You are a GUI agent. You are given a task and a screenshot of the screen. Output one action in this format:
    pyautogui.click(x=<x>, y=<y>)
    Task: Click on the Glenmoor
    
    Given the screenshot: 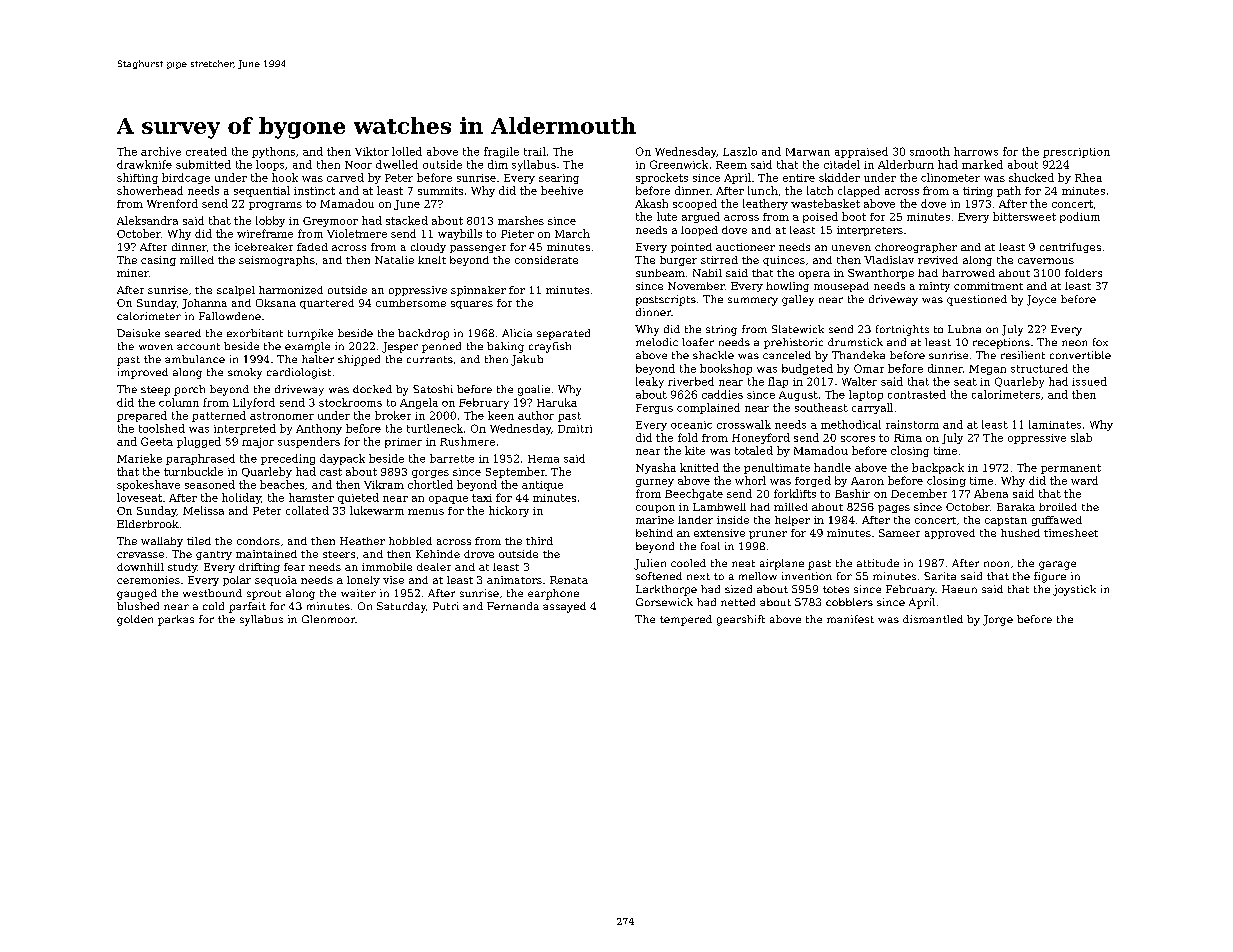 What is the action you would take?
    pyautogui.click(x=328, y=619)
